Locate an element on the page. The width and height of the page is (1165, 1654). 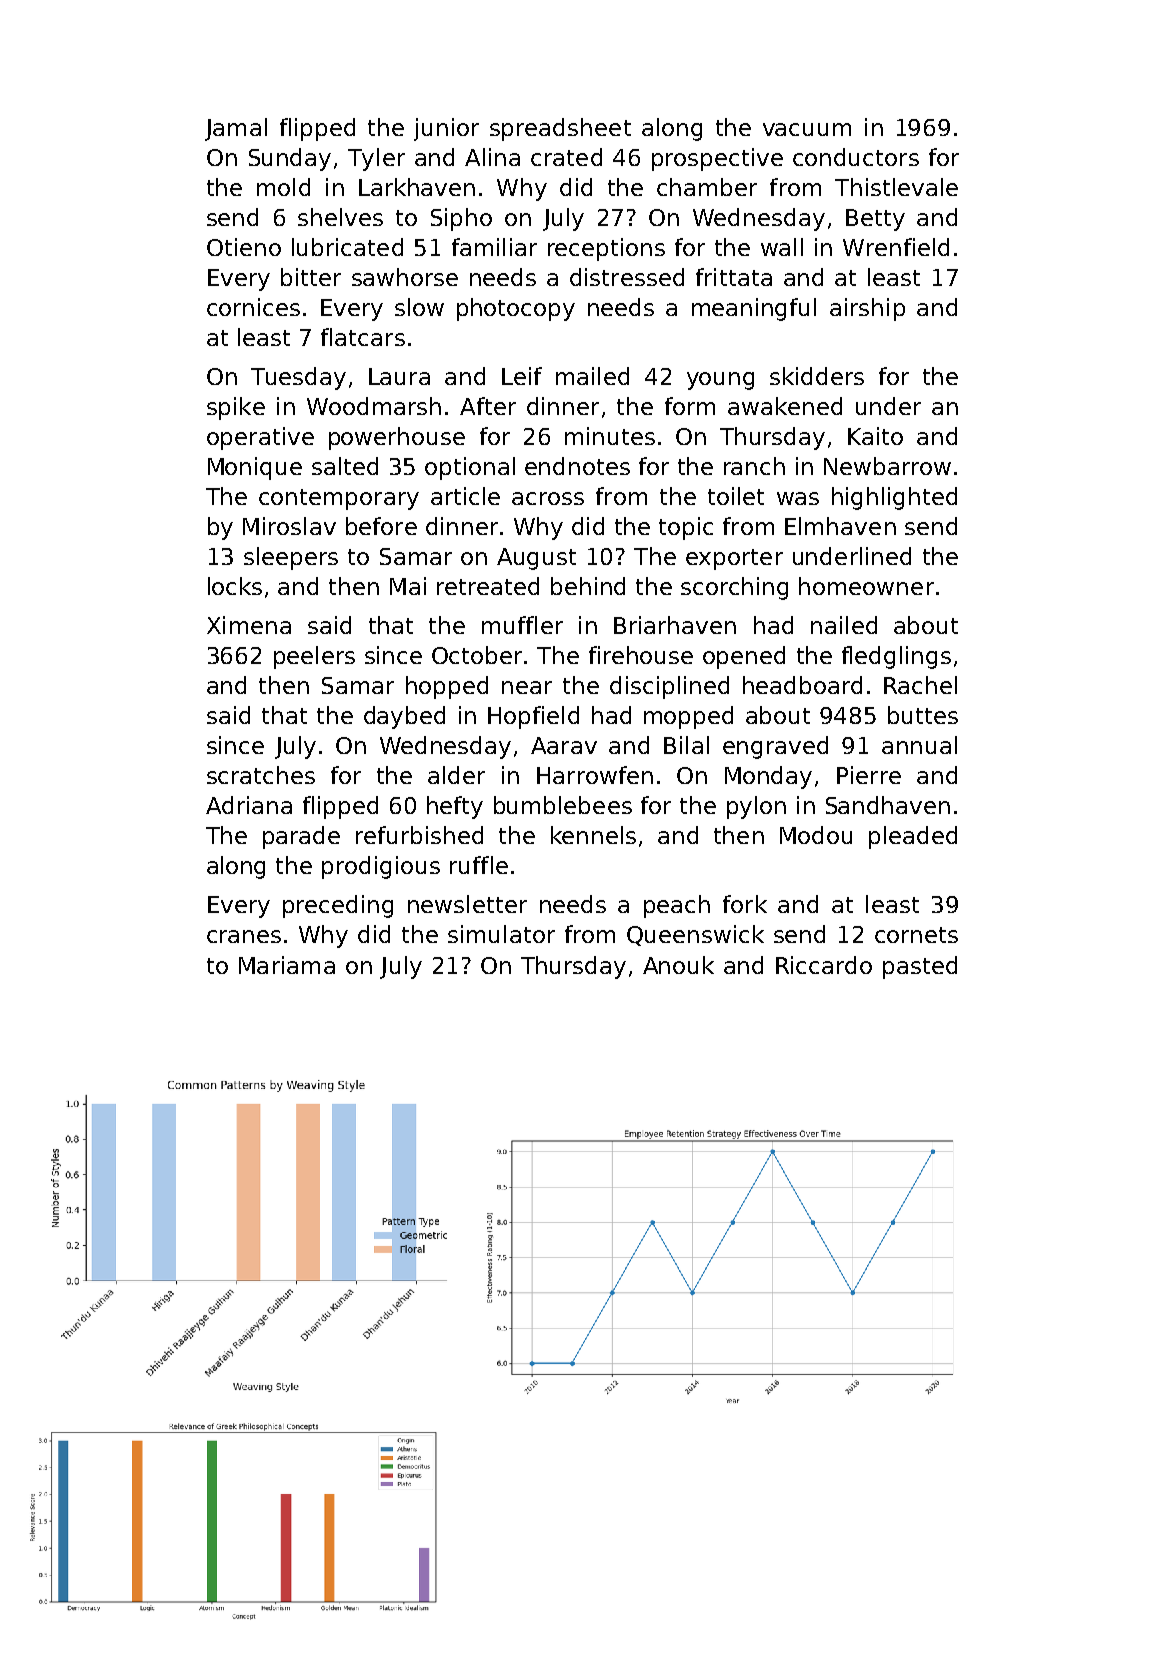
nailed is located at coordinates (844, 625).
